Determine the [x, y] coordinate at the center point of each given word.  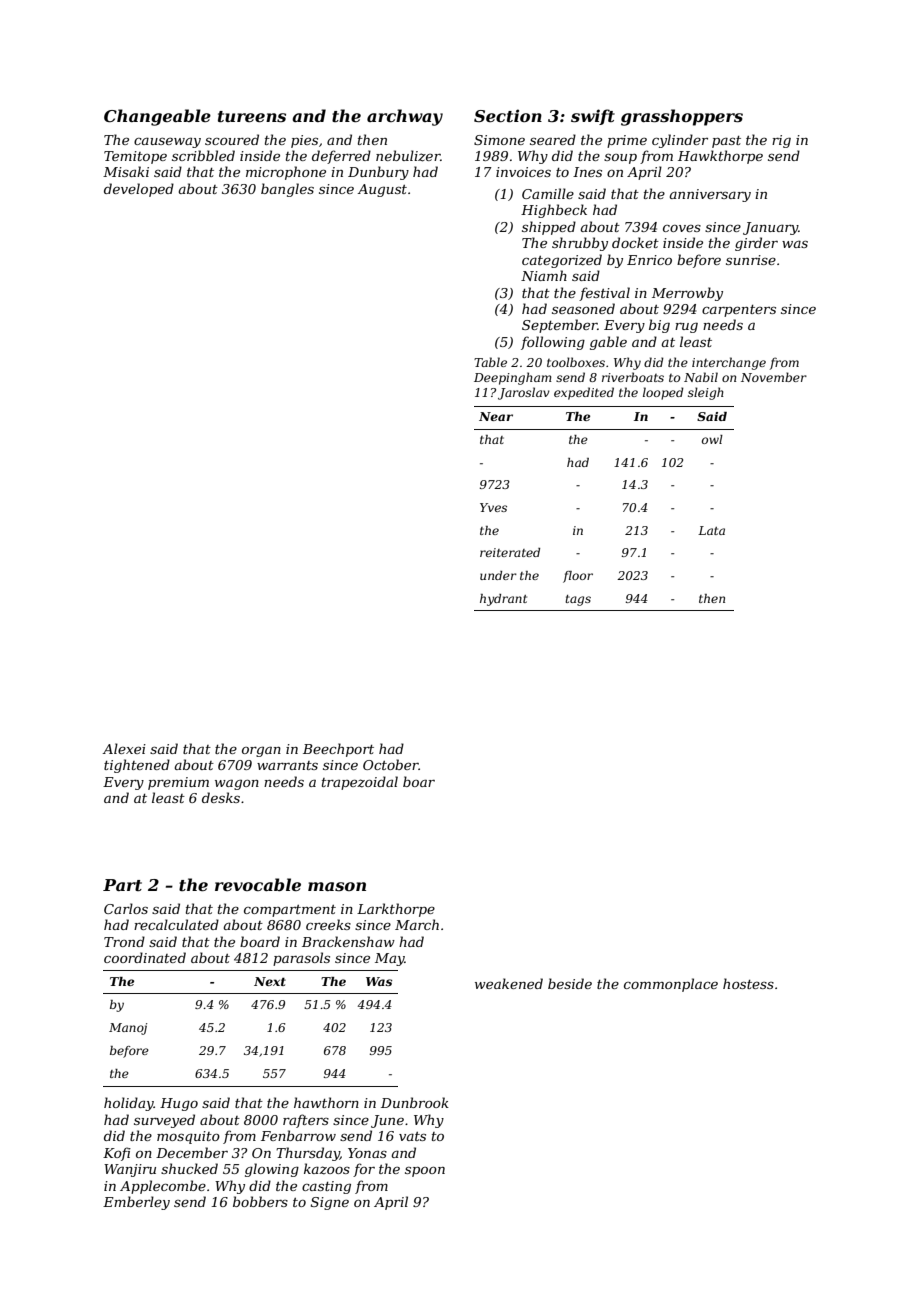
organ [261, 751]
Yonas [367, 1153]
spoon [425, 1172]
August [382, 190]
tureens [252, 116]
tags [578, 600]
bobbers [260, 1201]
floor [578, 577]
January [770, 228]
